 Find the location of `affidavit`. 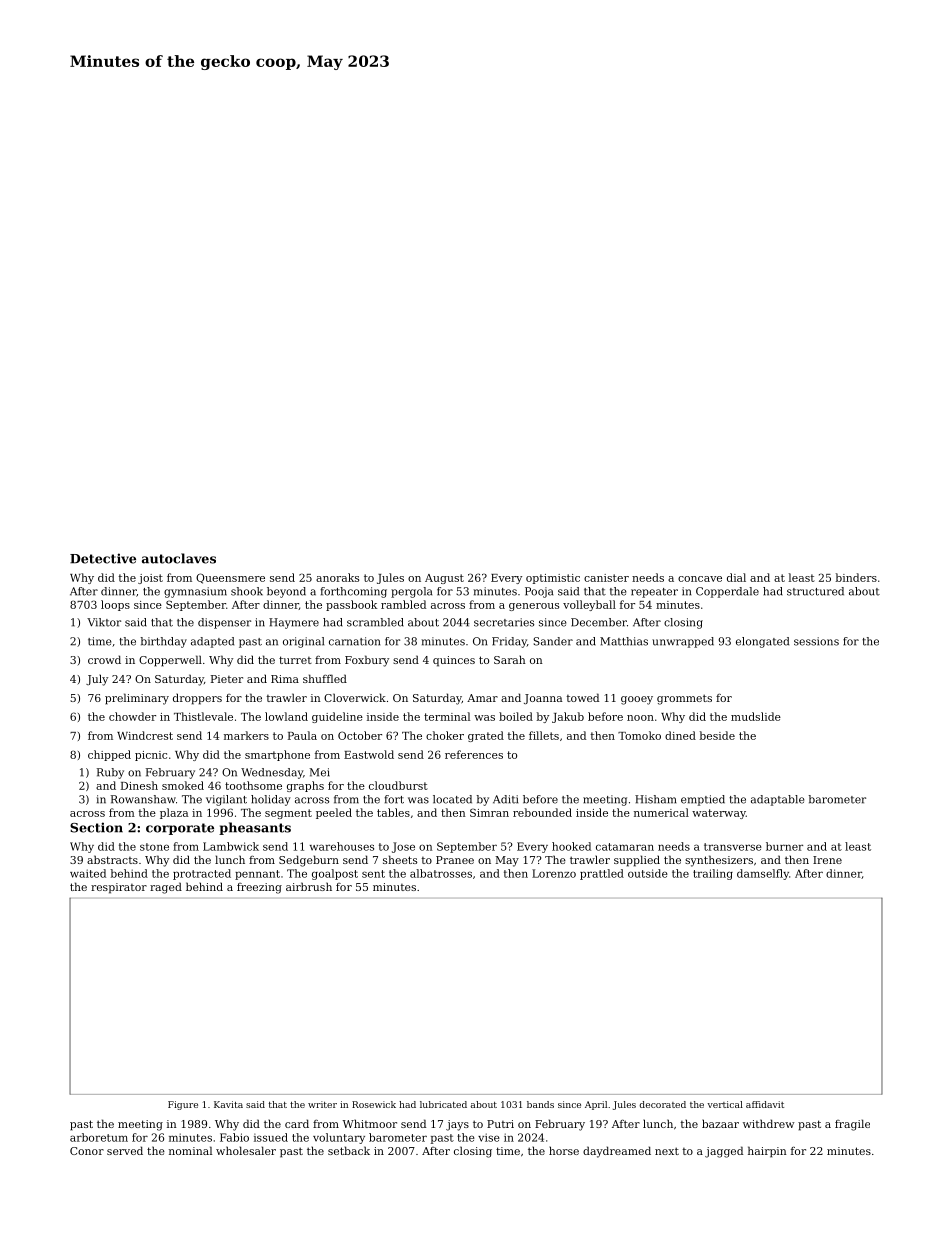

affidavit is located at coordinates (765, 1104).
